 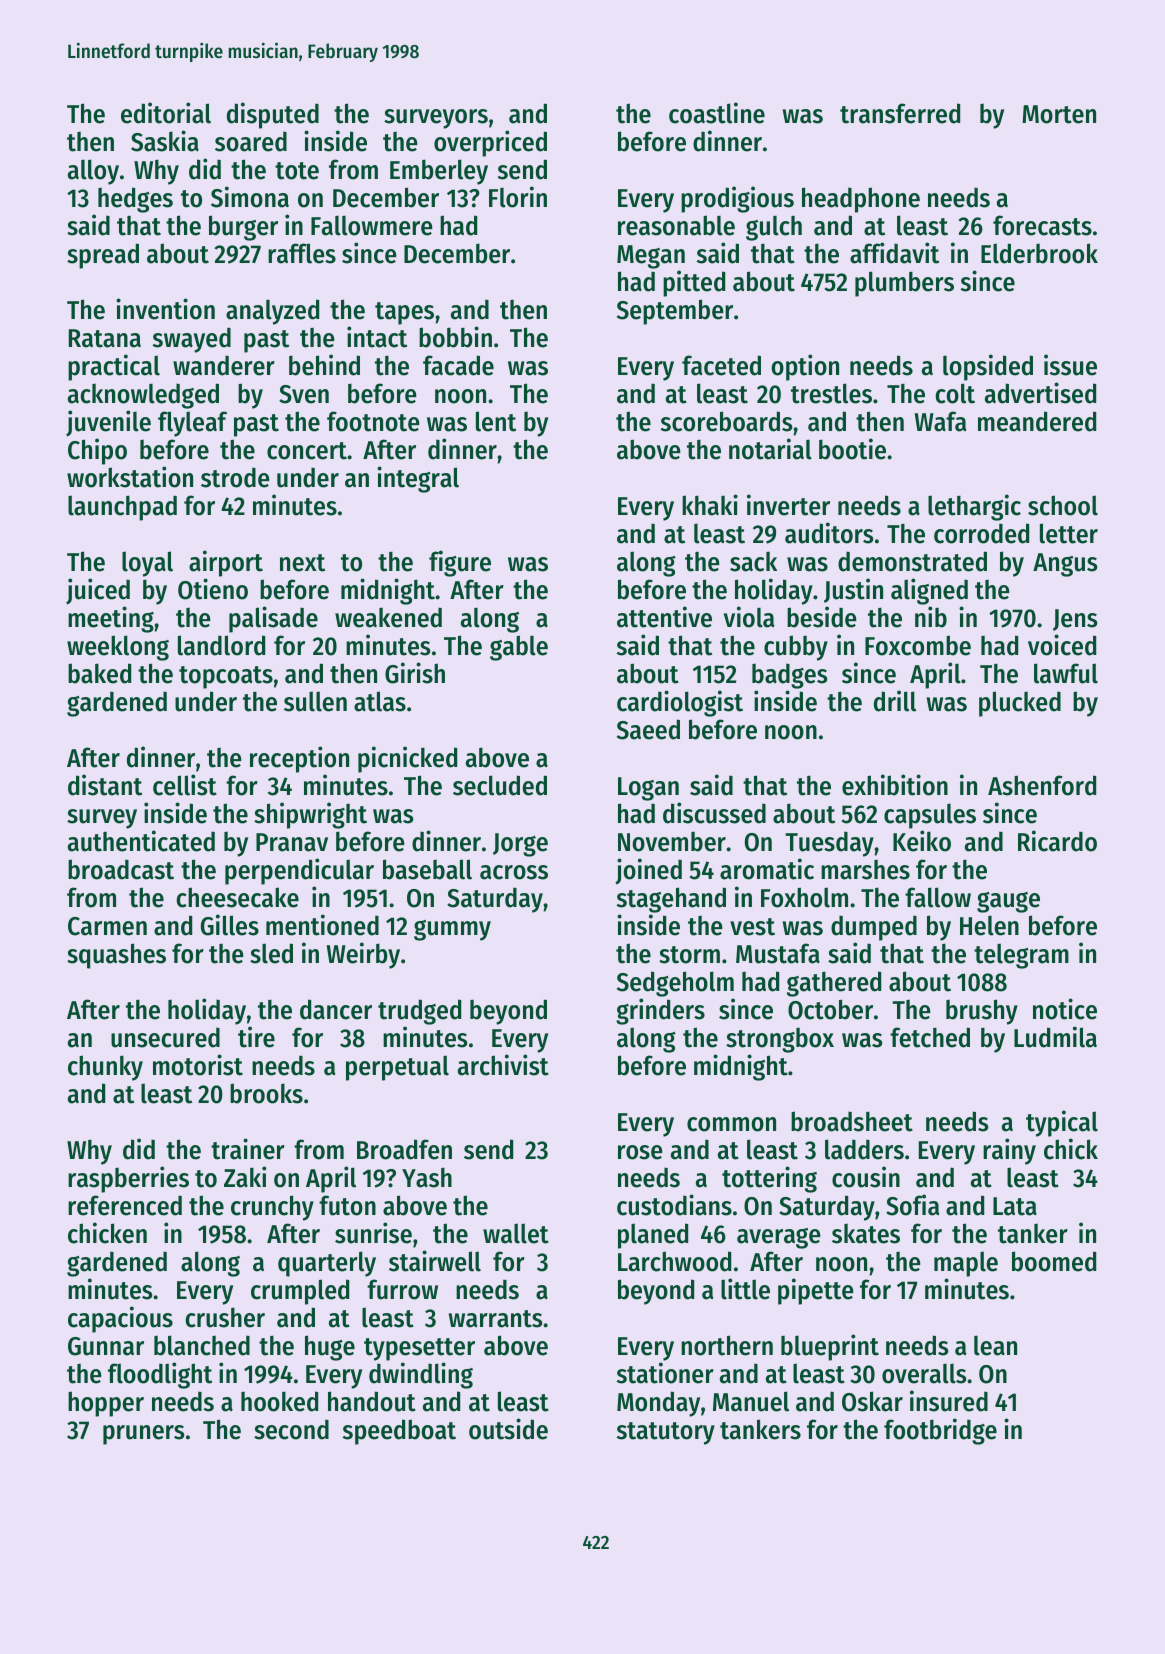 What do you see at coordinates (107, 926) in the screenshot?
I see `Carmen` at bounding box center [107, 926].
